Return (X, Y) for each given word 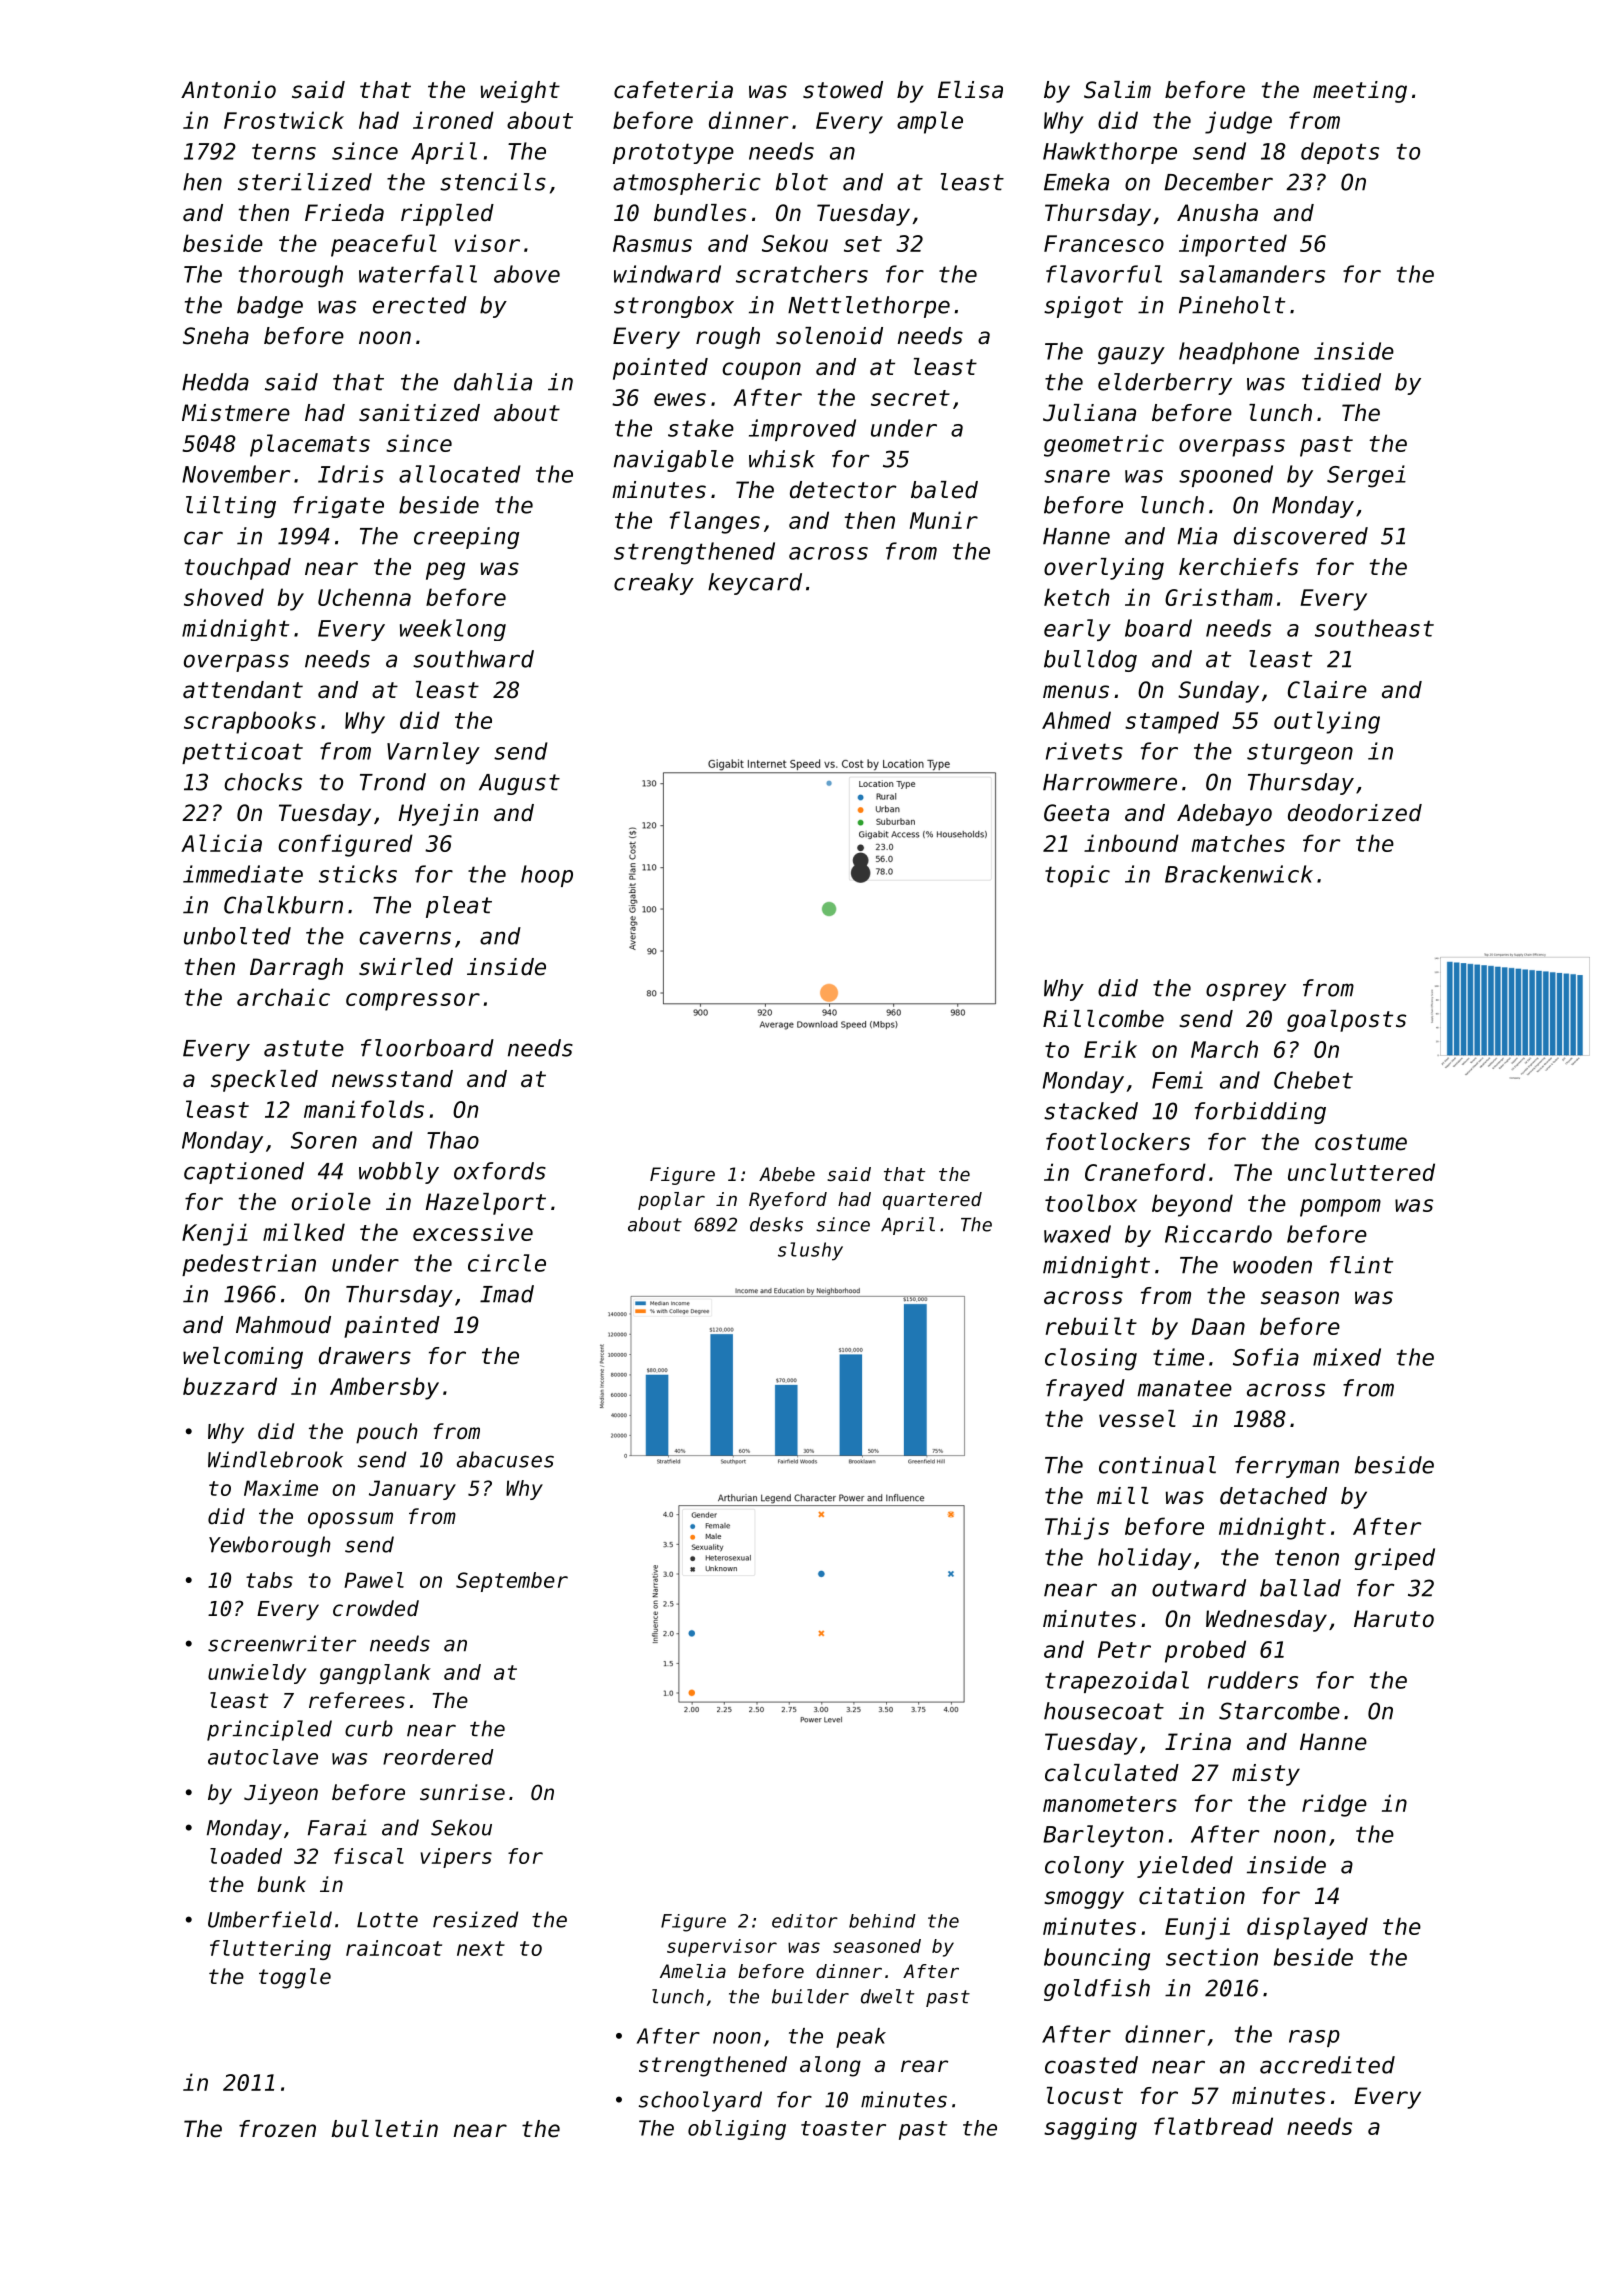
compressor (413, 1002)
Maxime (281, 1488)
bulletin (384, 2129)
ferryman (1287, 1467)
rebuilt (1091, 1326)
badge (270, 307)
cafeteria (673, 90)
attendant (243, 690)
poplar (671, 1201)
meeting (1360, 92)
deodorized (1355, 813)
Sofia (1266, 1357)
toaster (843, 2128)
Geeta (1076, 813)
